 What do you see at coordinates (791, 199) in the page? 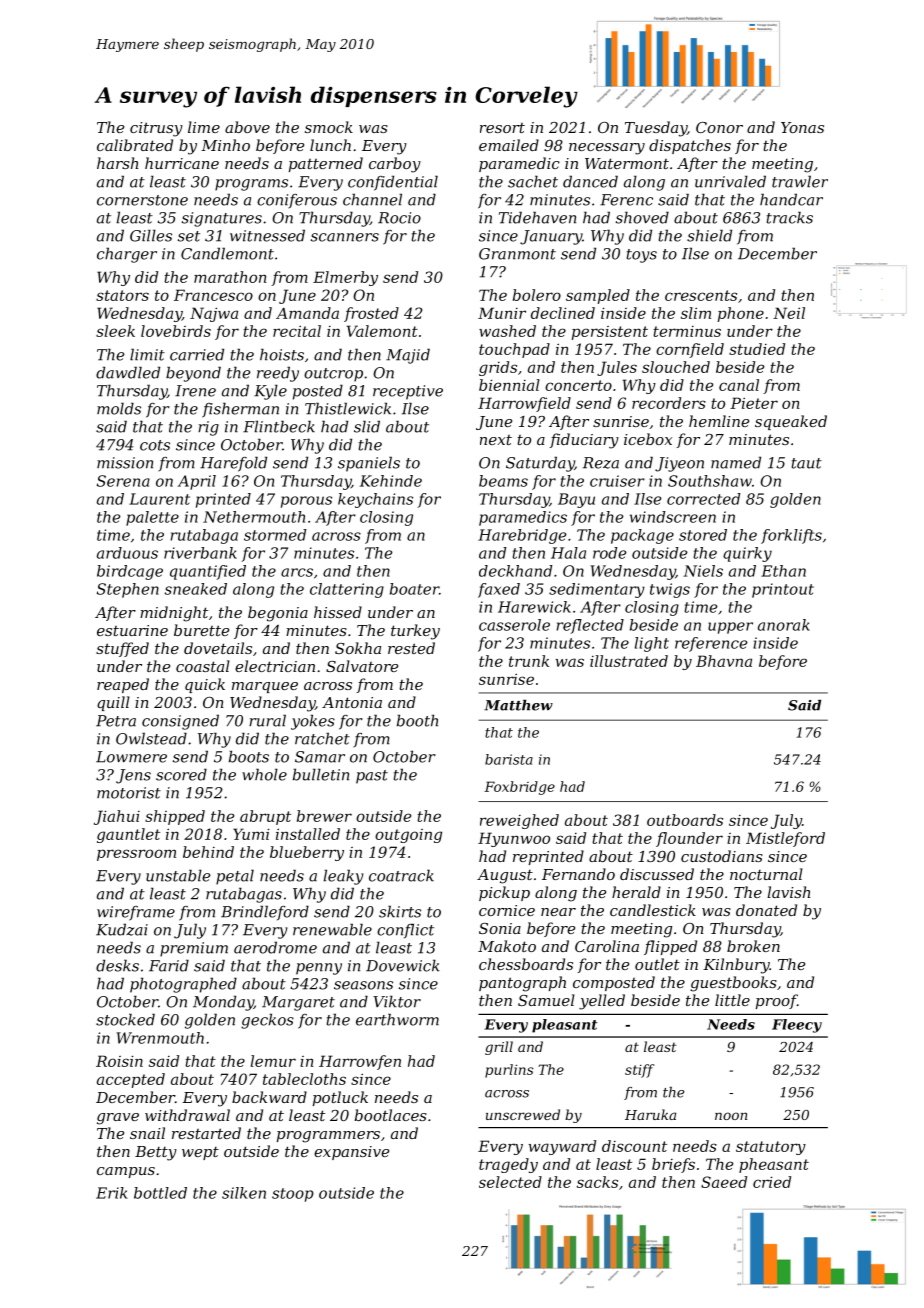
I see `handcar` at bounding box center [791, 199].
